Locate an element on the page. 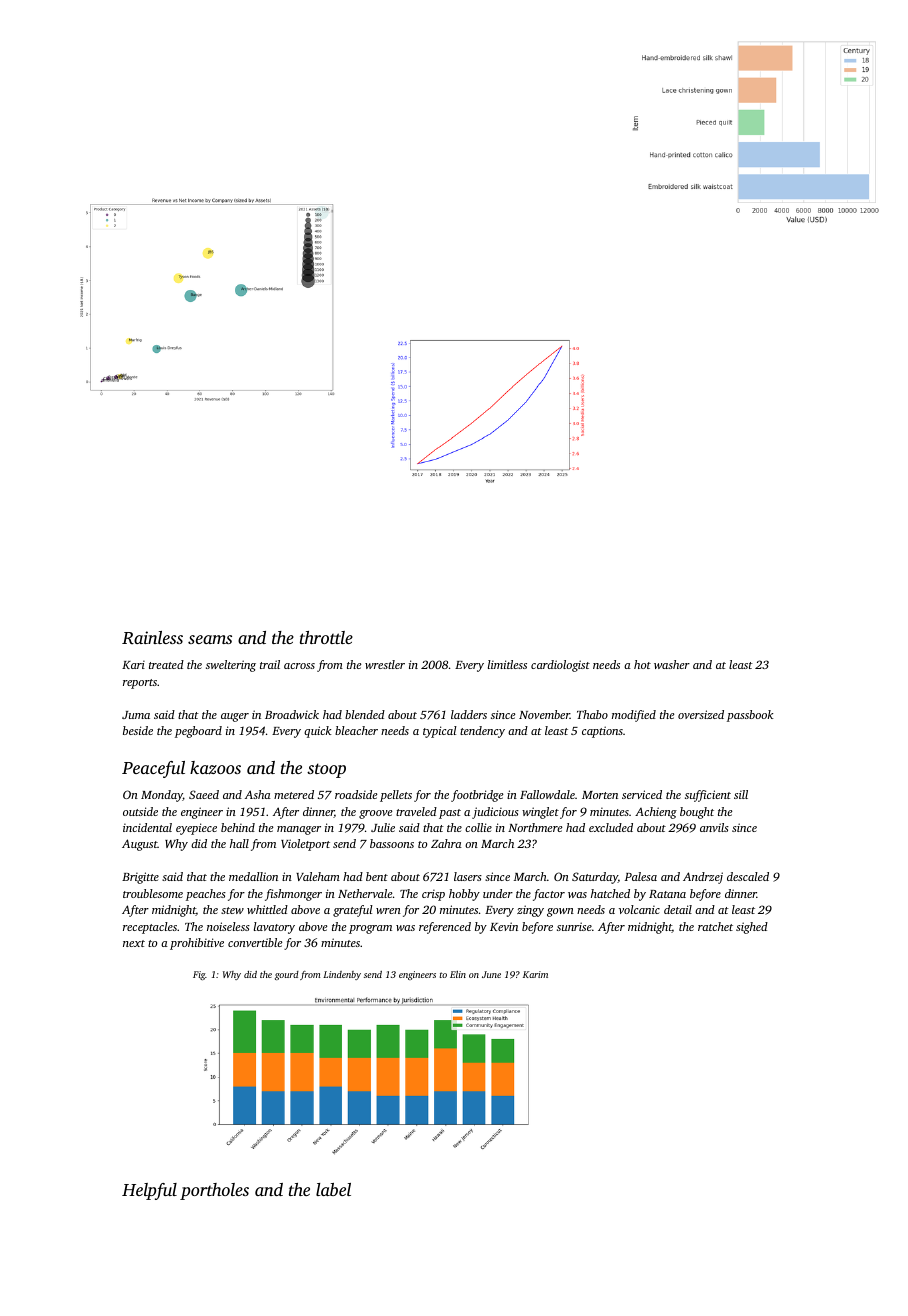  portholes is located at coordinates (214, 1191).
